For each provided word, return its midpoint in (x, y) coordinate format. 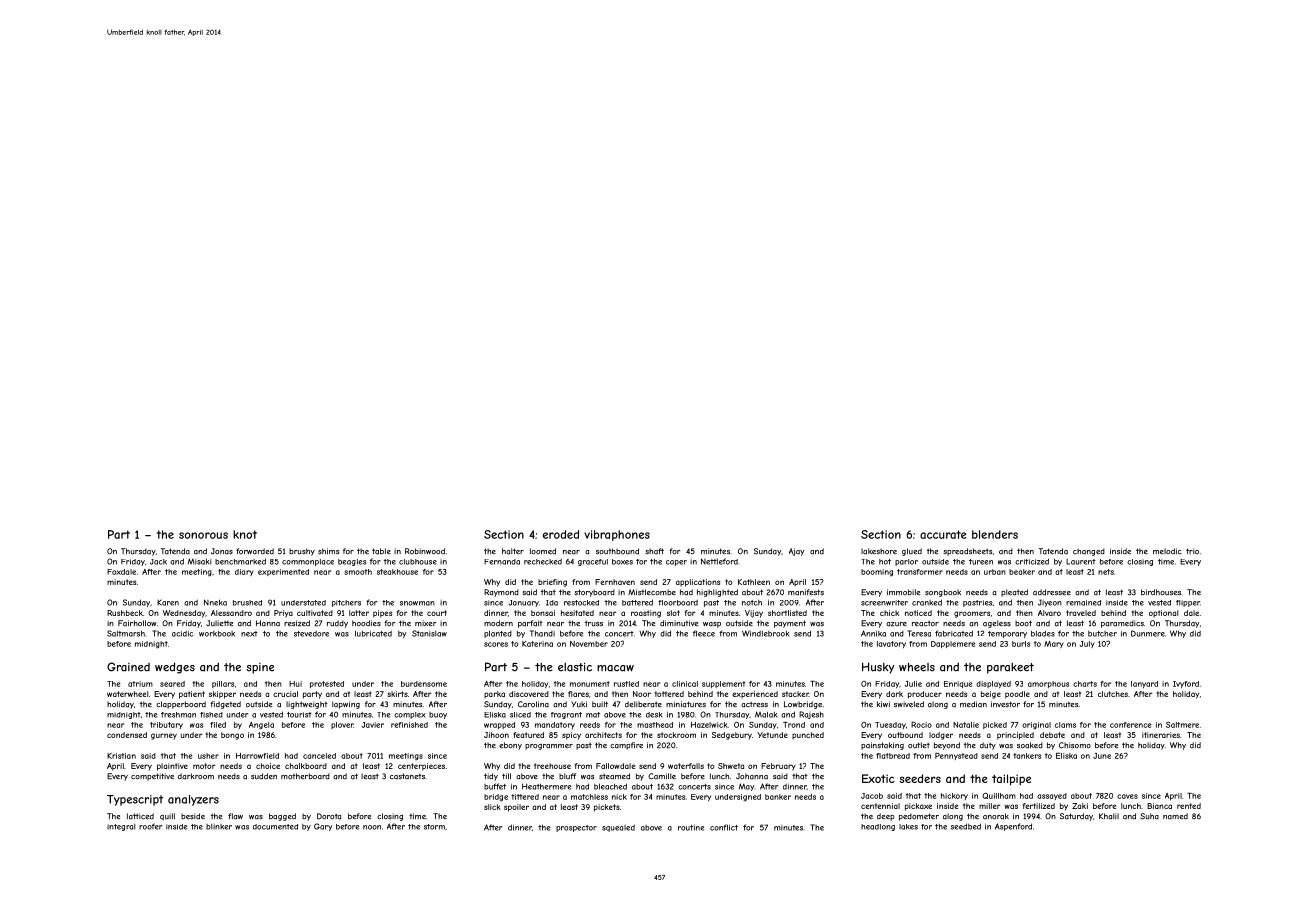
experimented (283, 572)
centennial (880, 806)
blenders (995, 534)
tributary (166, 725)
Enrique (958, 684)
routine (691, 827)
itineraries (1161, 735)
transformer (920, 572)
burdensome (424, 684)
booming (877, 572)
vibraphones (617, 535)
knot (245, 534)
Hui (295, 684)
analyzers (193, 800)
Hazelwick (709, 725)
